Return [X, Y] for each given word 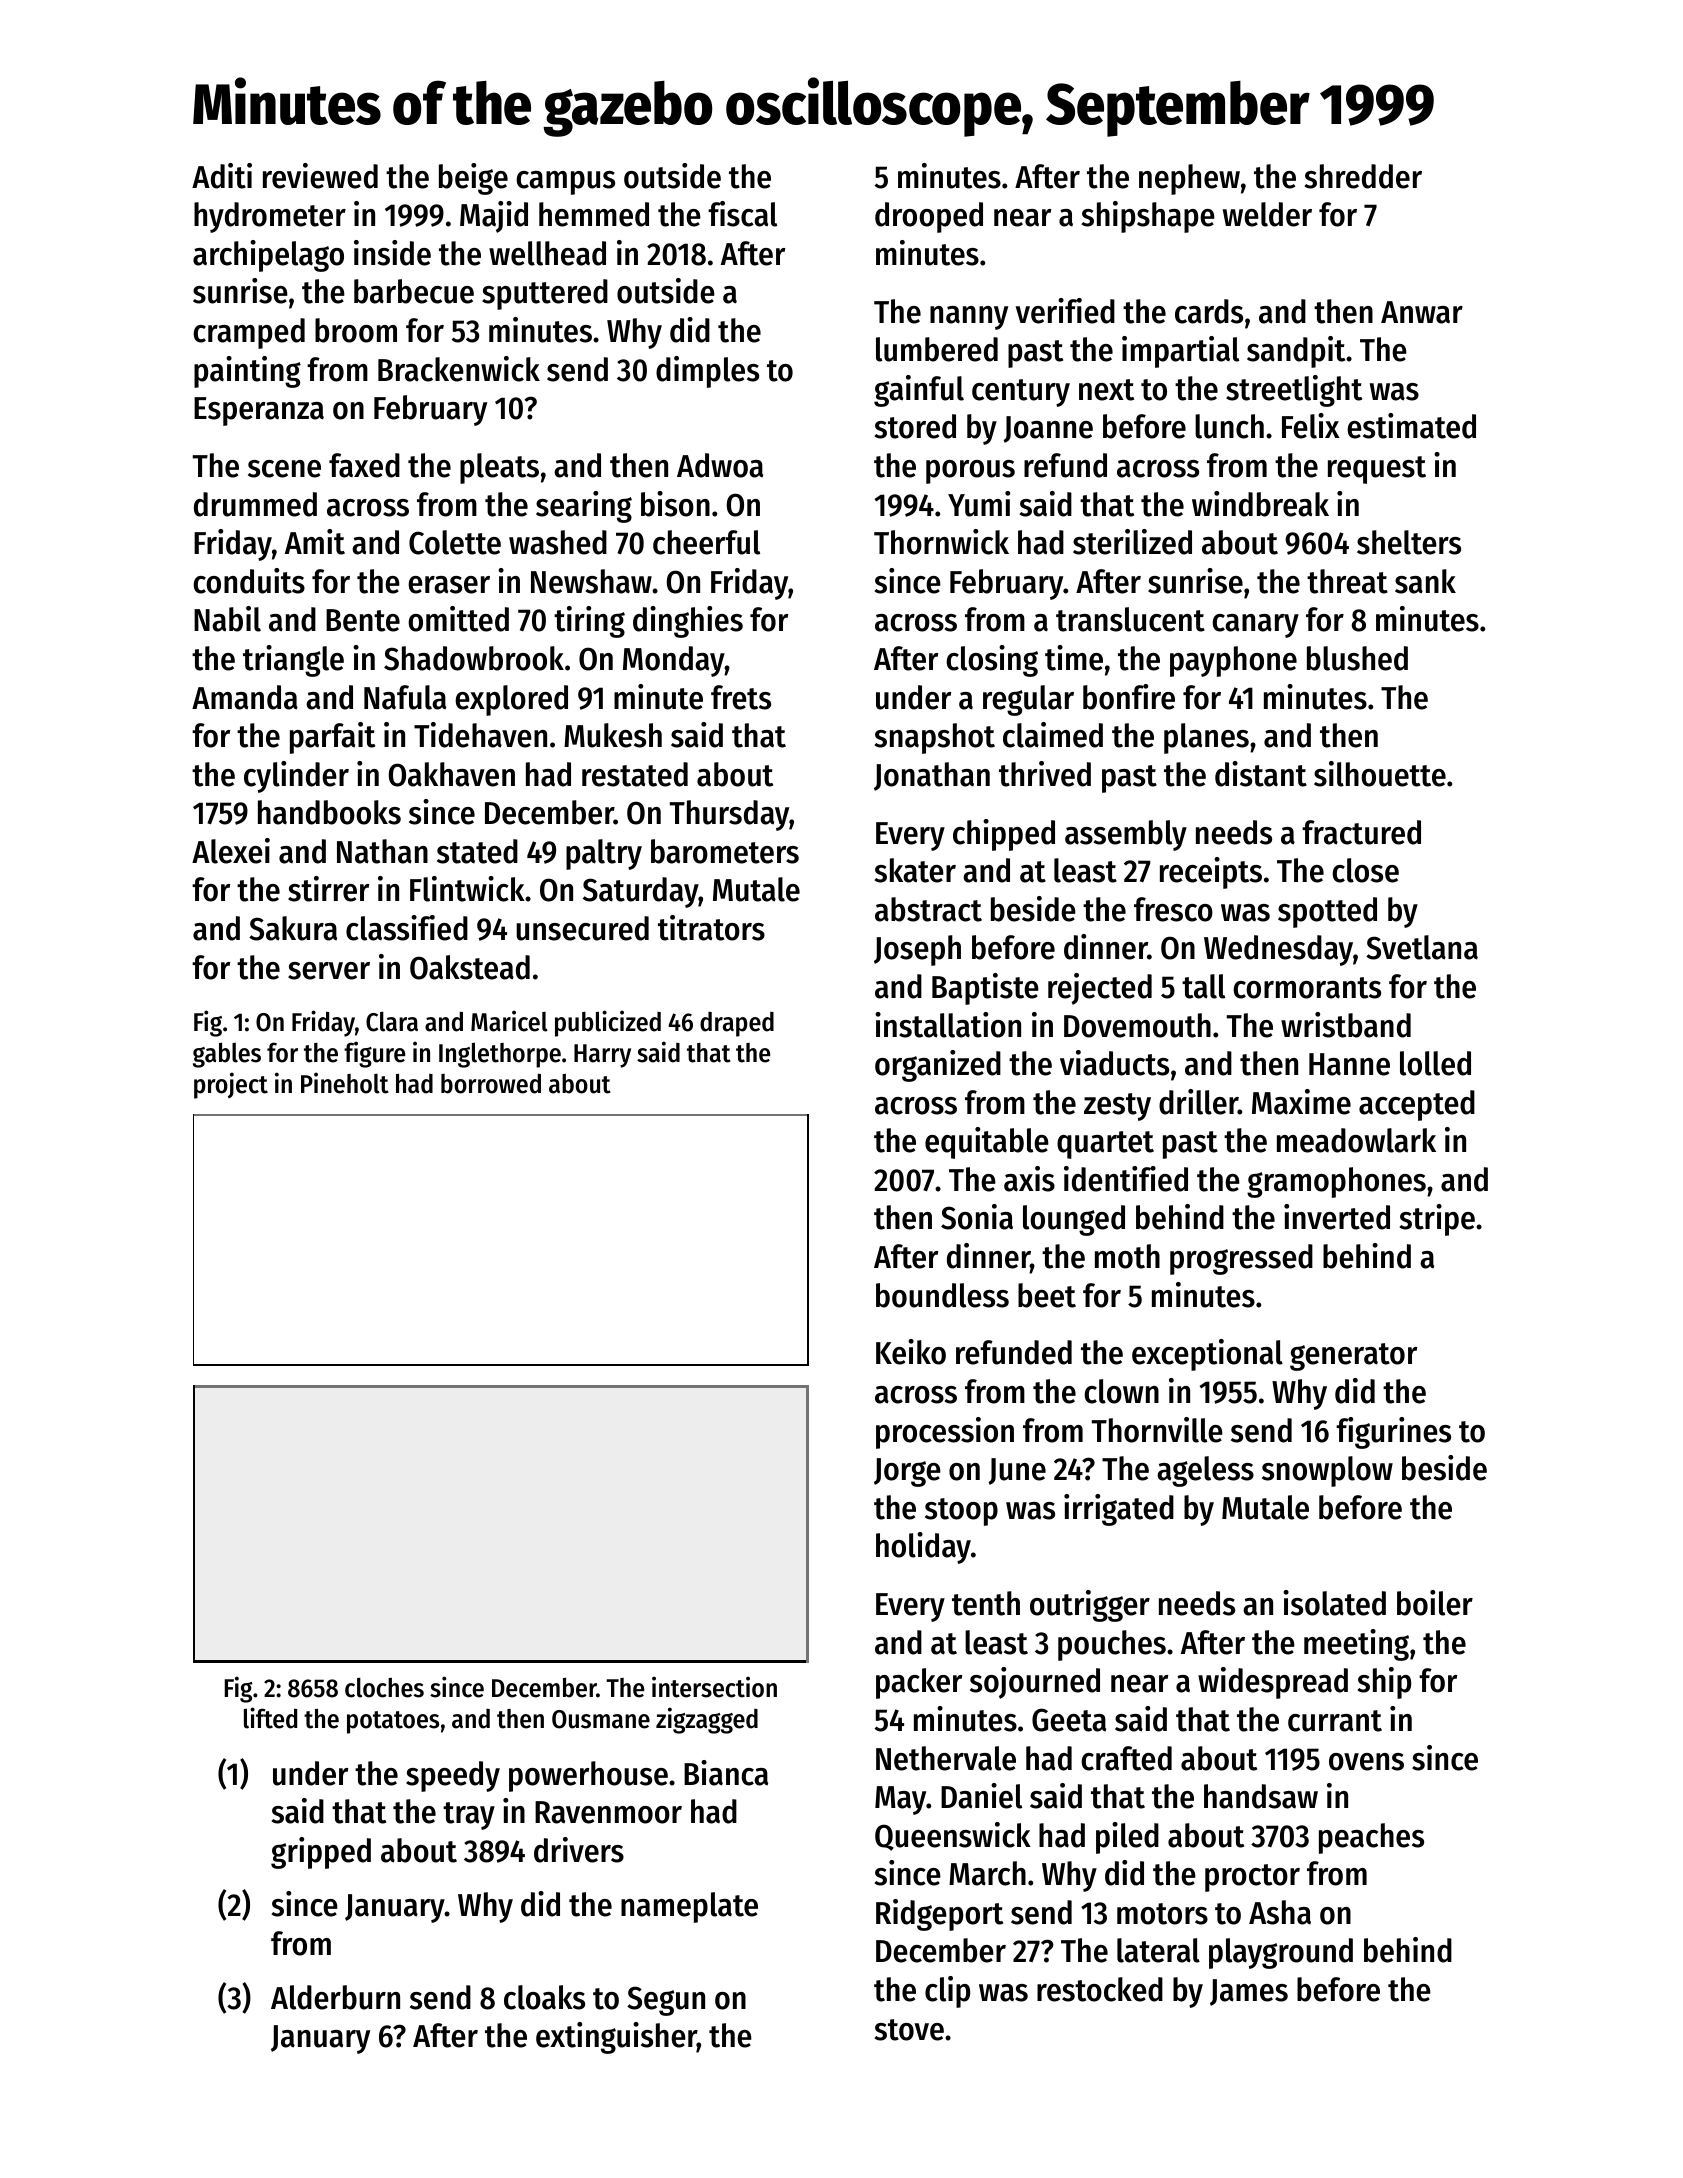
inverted [1337, 1217]
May [901, 1800]
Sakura [293, 928]
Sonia [977, 1217]
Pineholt [345, 1083]
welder [1267, 214]
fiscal [742, 214]
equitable [987, 1143]
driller [1198, 1102]
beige [473, 179]
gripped [321, 1853]
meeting [1356, 1645]
